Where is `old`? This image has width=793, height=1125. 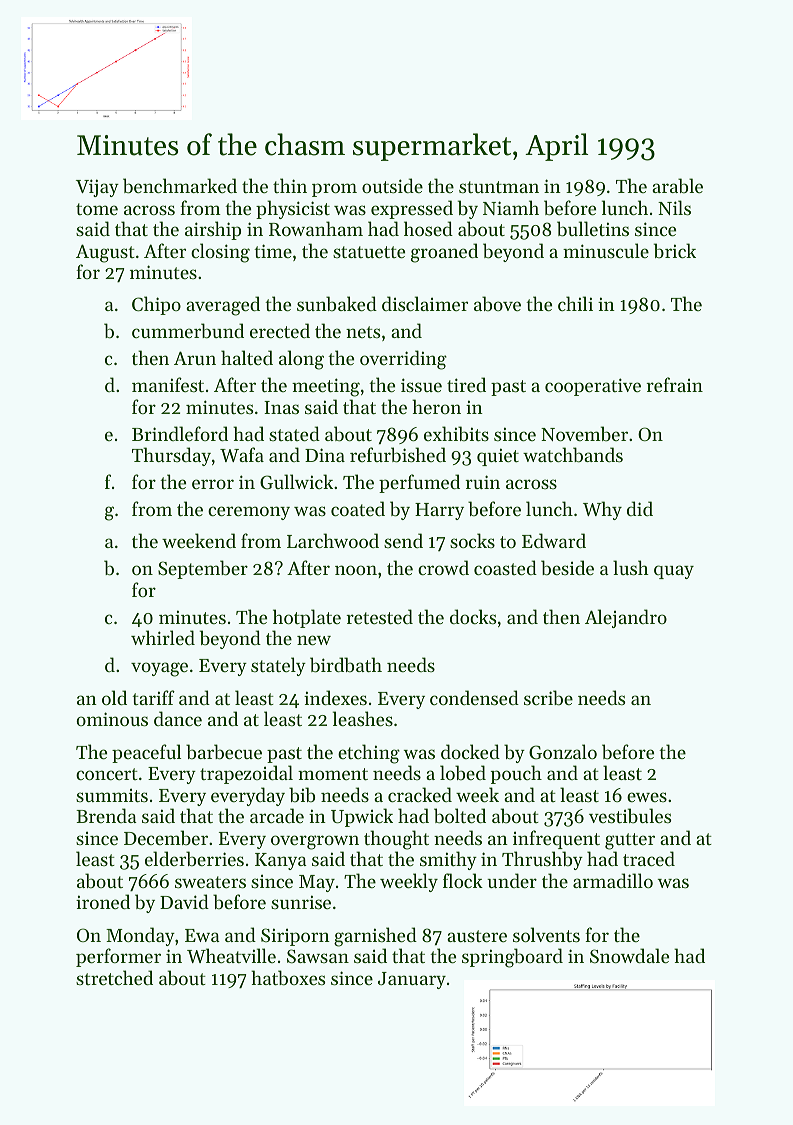 old is located at coordinates (114, 697).
